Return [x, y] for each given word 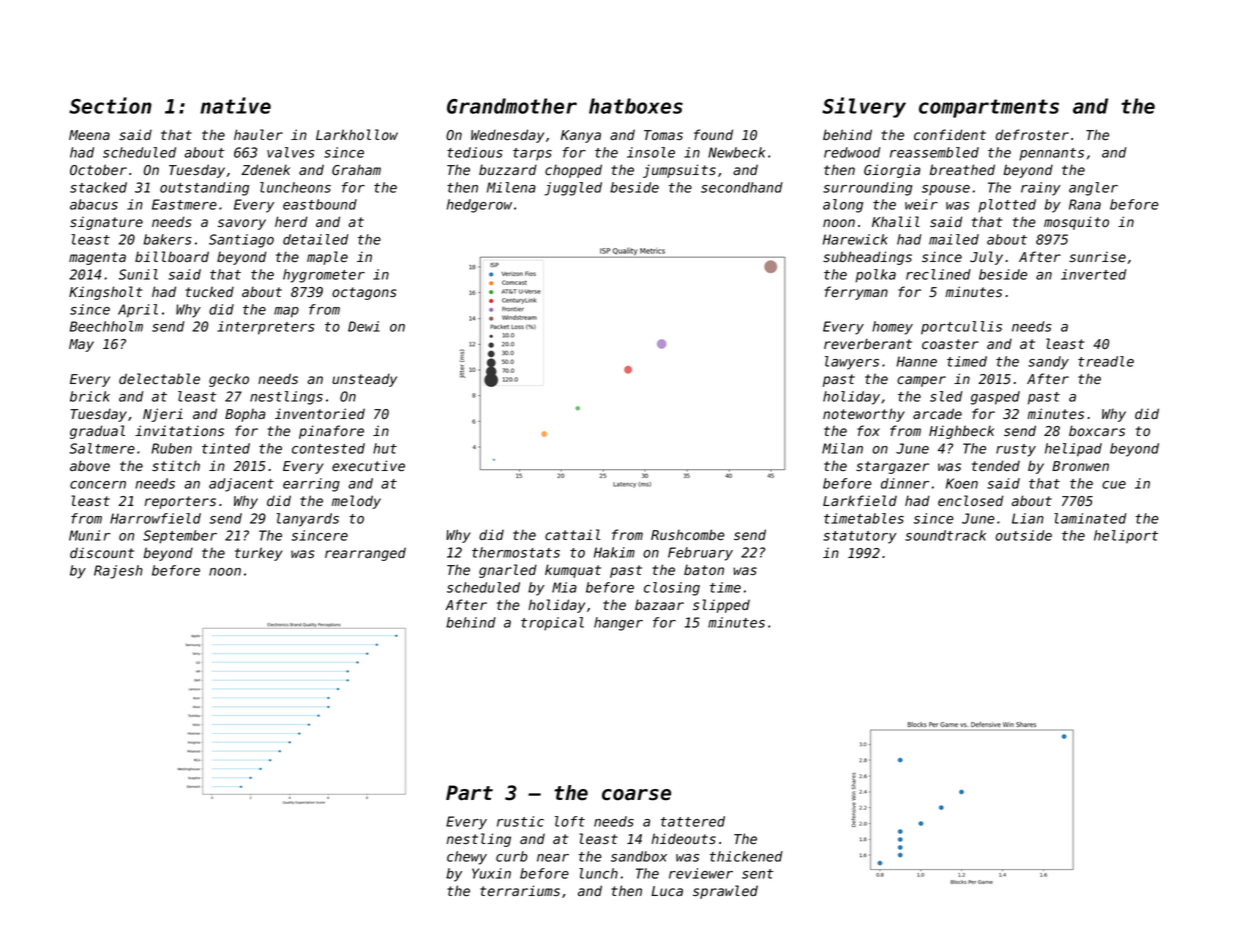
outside [1024, 535]
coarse [636, 795]
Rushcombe [688, 535]
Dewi [364, 326]
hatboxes [636, 106]
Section [110, 105]
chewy [467, 858]
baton [704, 569]
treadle [1106, 361]
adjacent [241, 485]
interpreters [266, 328]
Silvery [864, 107]
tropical [552, 624]
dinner [905, 483]
